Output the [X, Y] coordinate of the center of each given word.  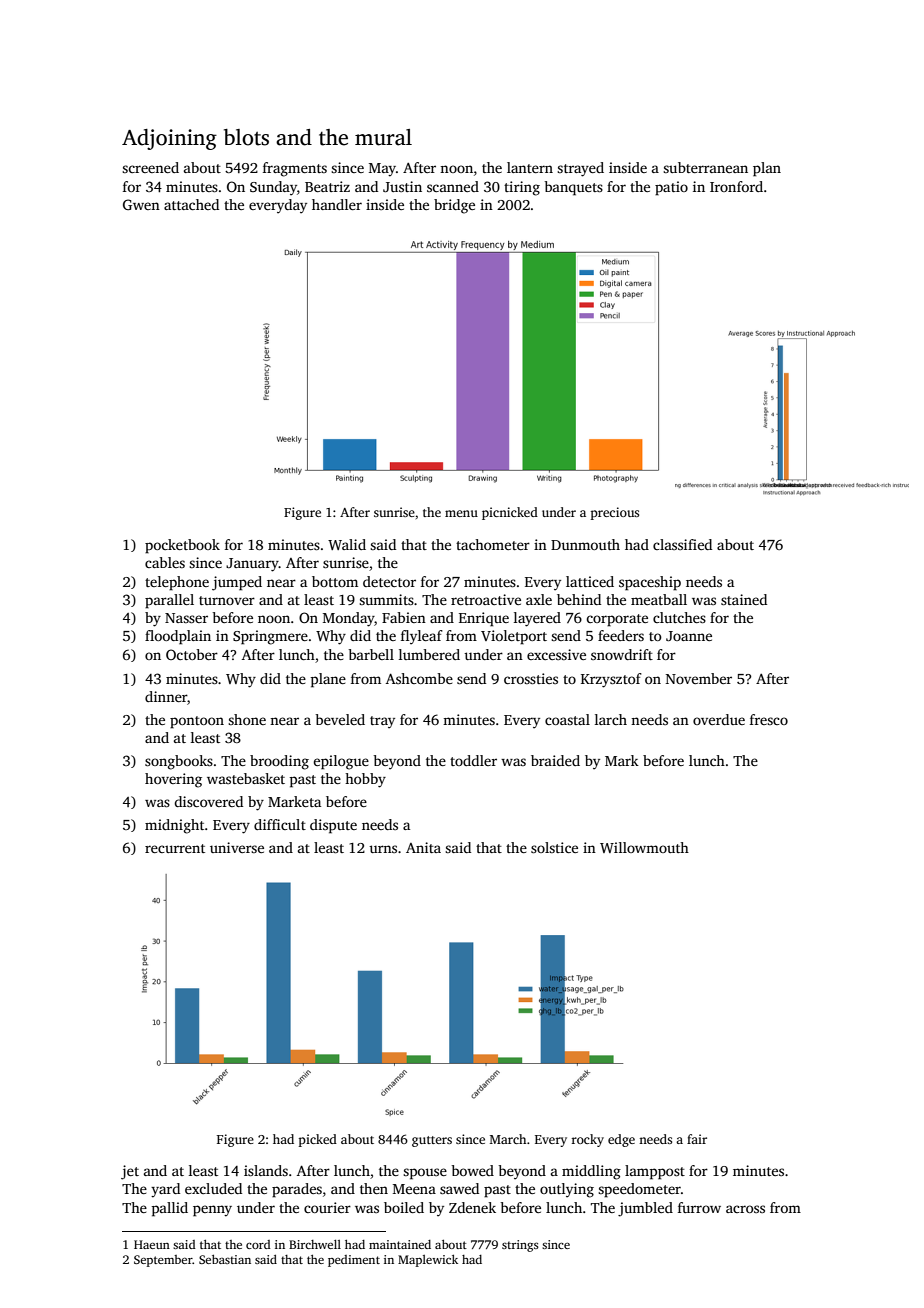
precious [615, 513]
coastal [567, 719]
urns [383, 849]
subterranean [705, 167]
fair [697, 1139]
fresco [769, 719]
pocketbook [182, 546]
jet [130, 1172]
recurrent [175, 848]
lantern [530, 167]
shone [247, 719]
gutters [432, 1141]
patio [671, 188]
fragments [295, 169]
